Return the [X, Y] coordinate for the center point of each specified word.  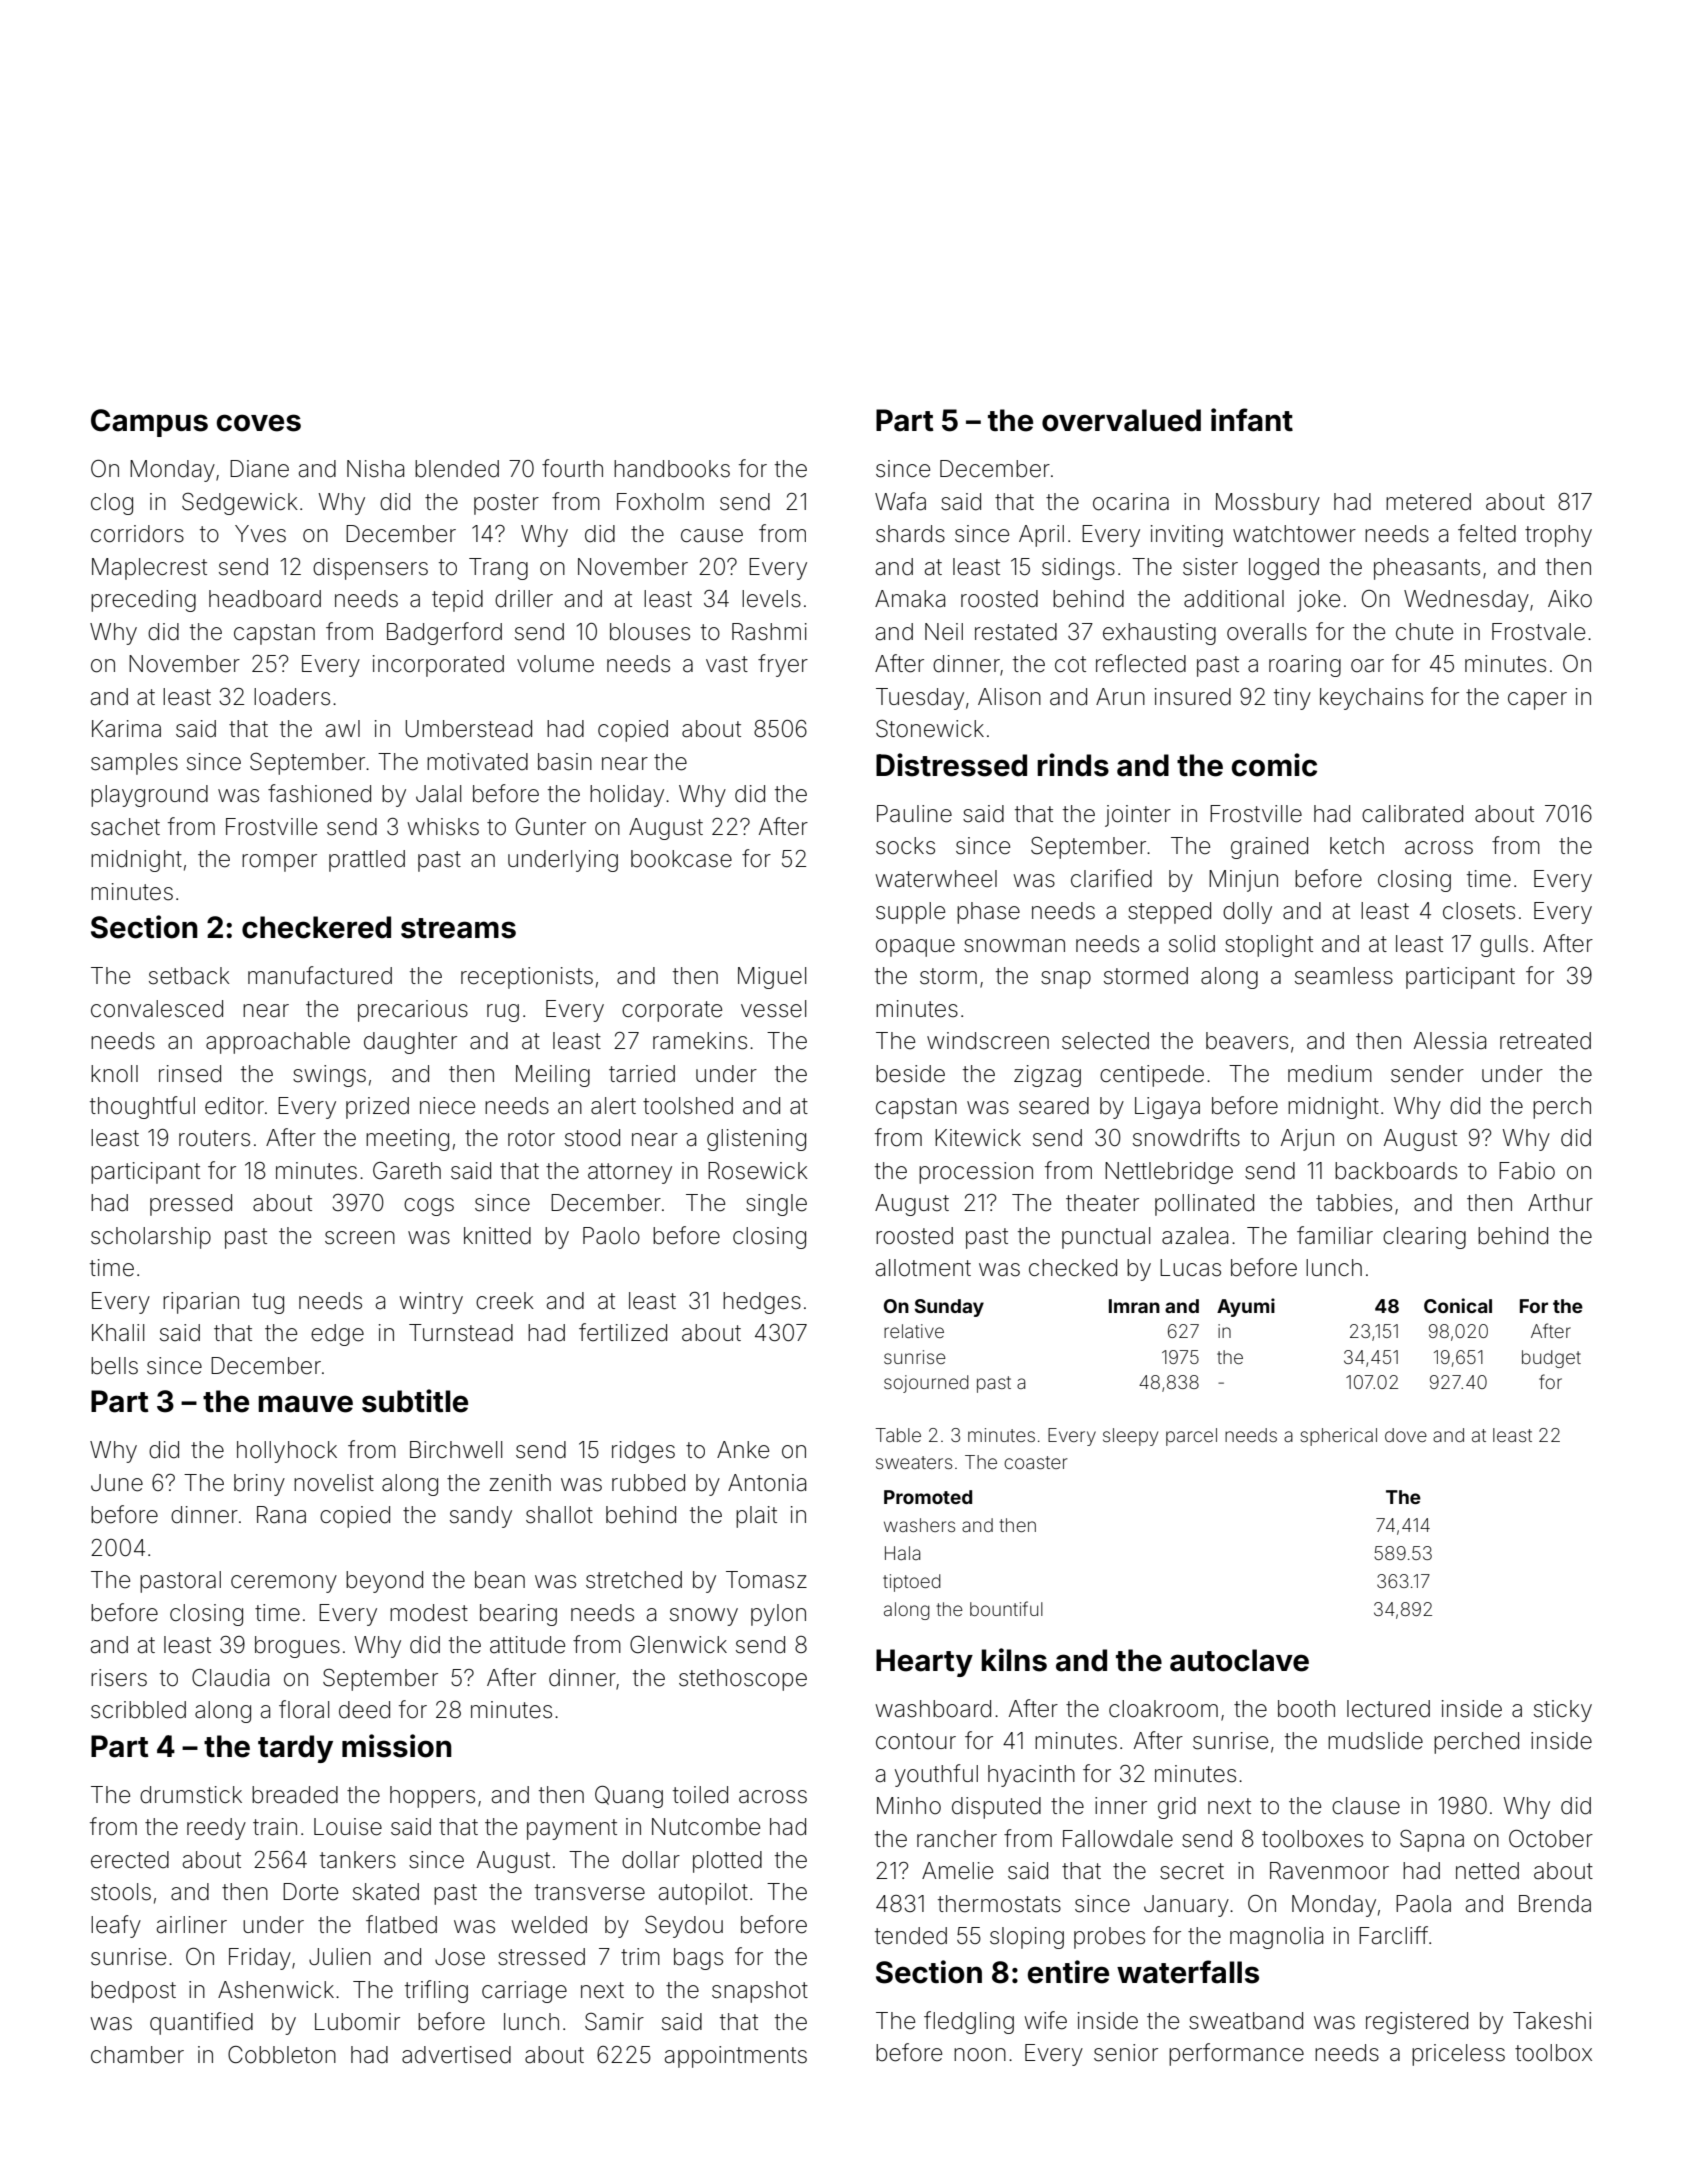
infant [1252, 420]
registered [1417, 2023]
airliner [192, 1925]
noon [980, 2055]
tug [268, 1303]
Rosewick [758, 1171]
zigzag [1047, 1076]
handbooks [672, 469]
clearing [1424, 1238]
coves [259, 423]
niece [447, 1106]
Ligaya [1167, 1108]
